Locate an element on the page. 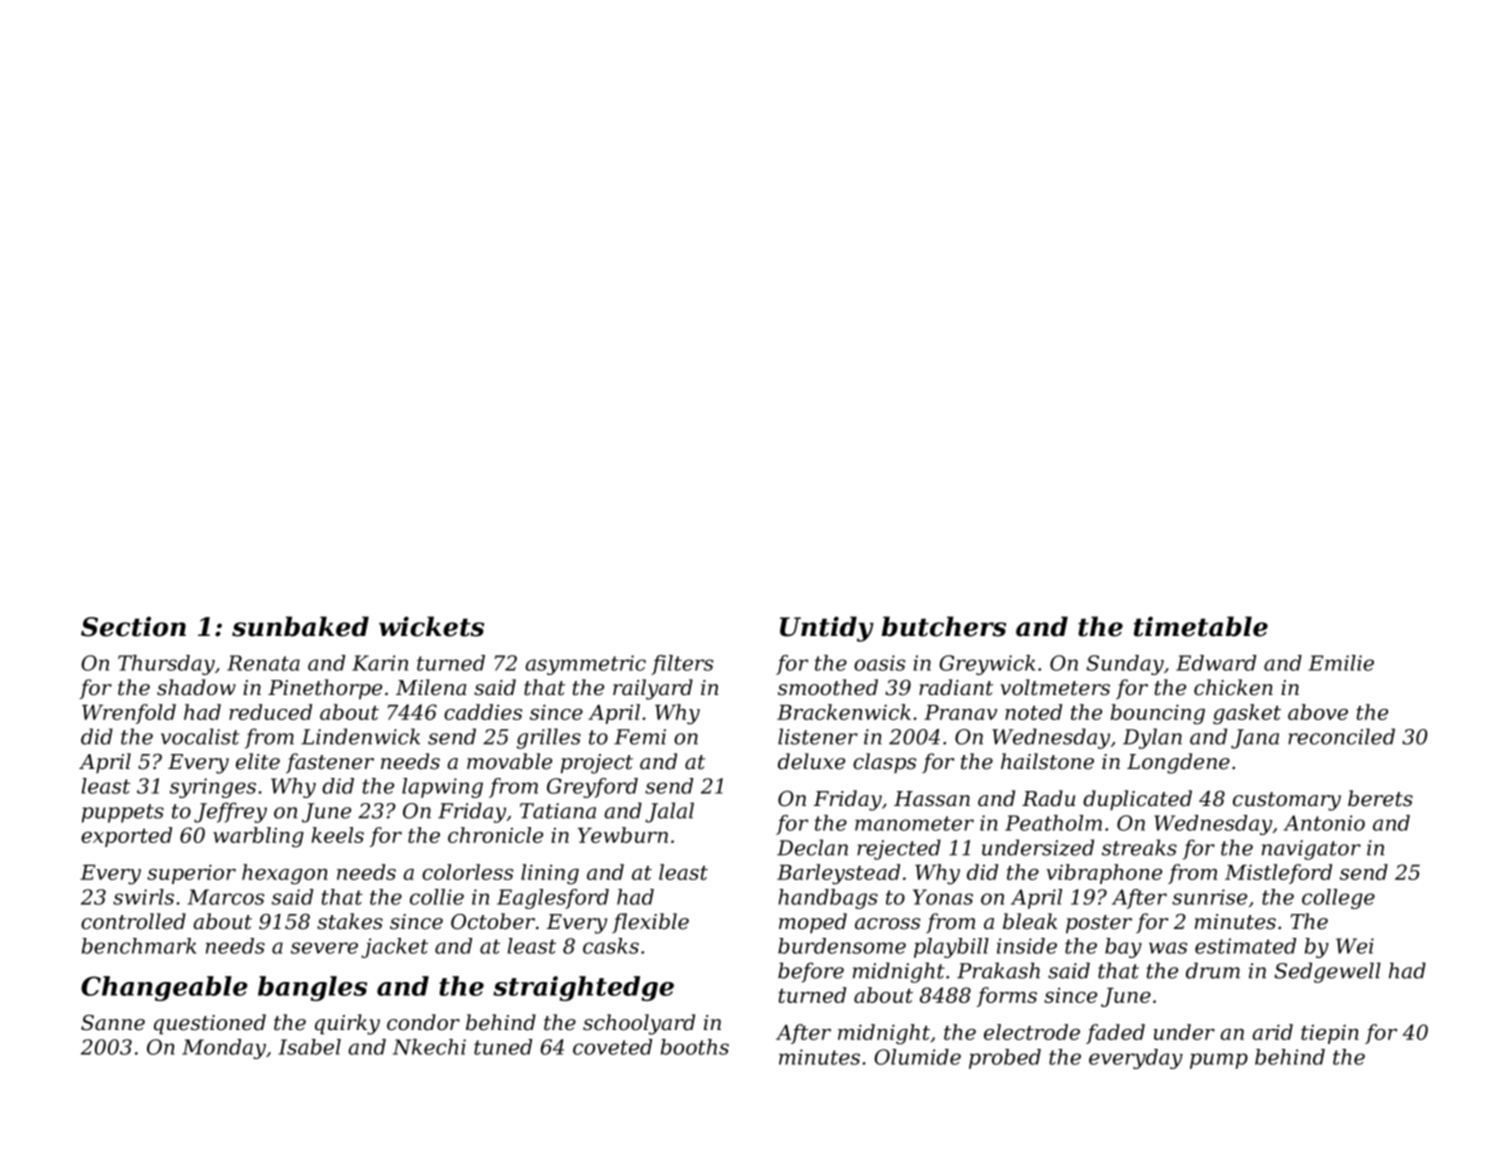 The height and width of the document is (1168, 1511). deluxe is located at coordinates (811, 761).
